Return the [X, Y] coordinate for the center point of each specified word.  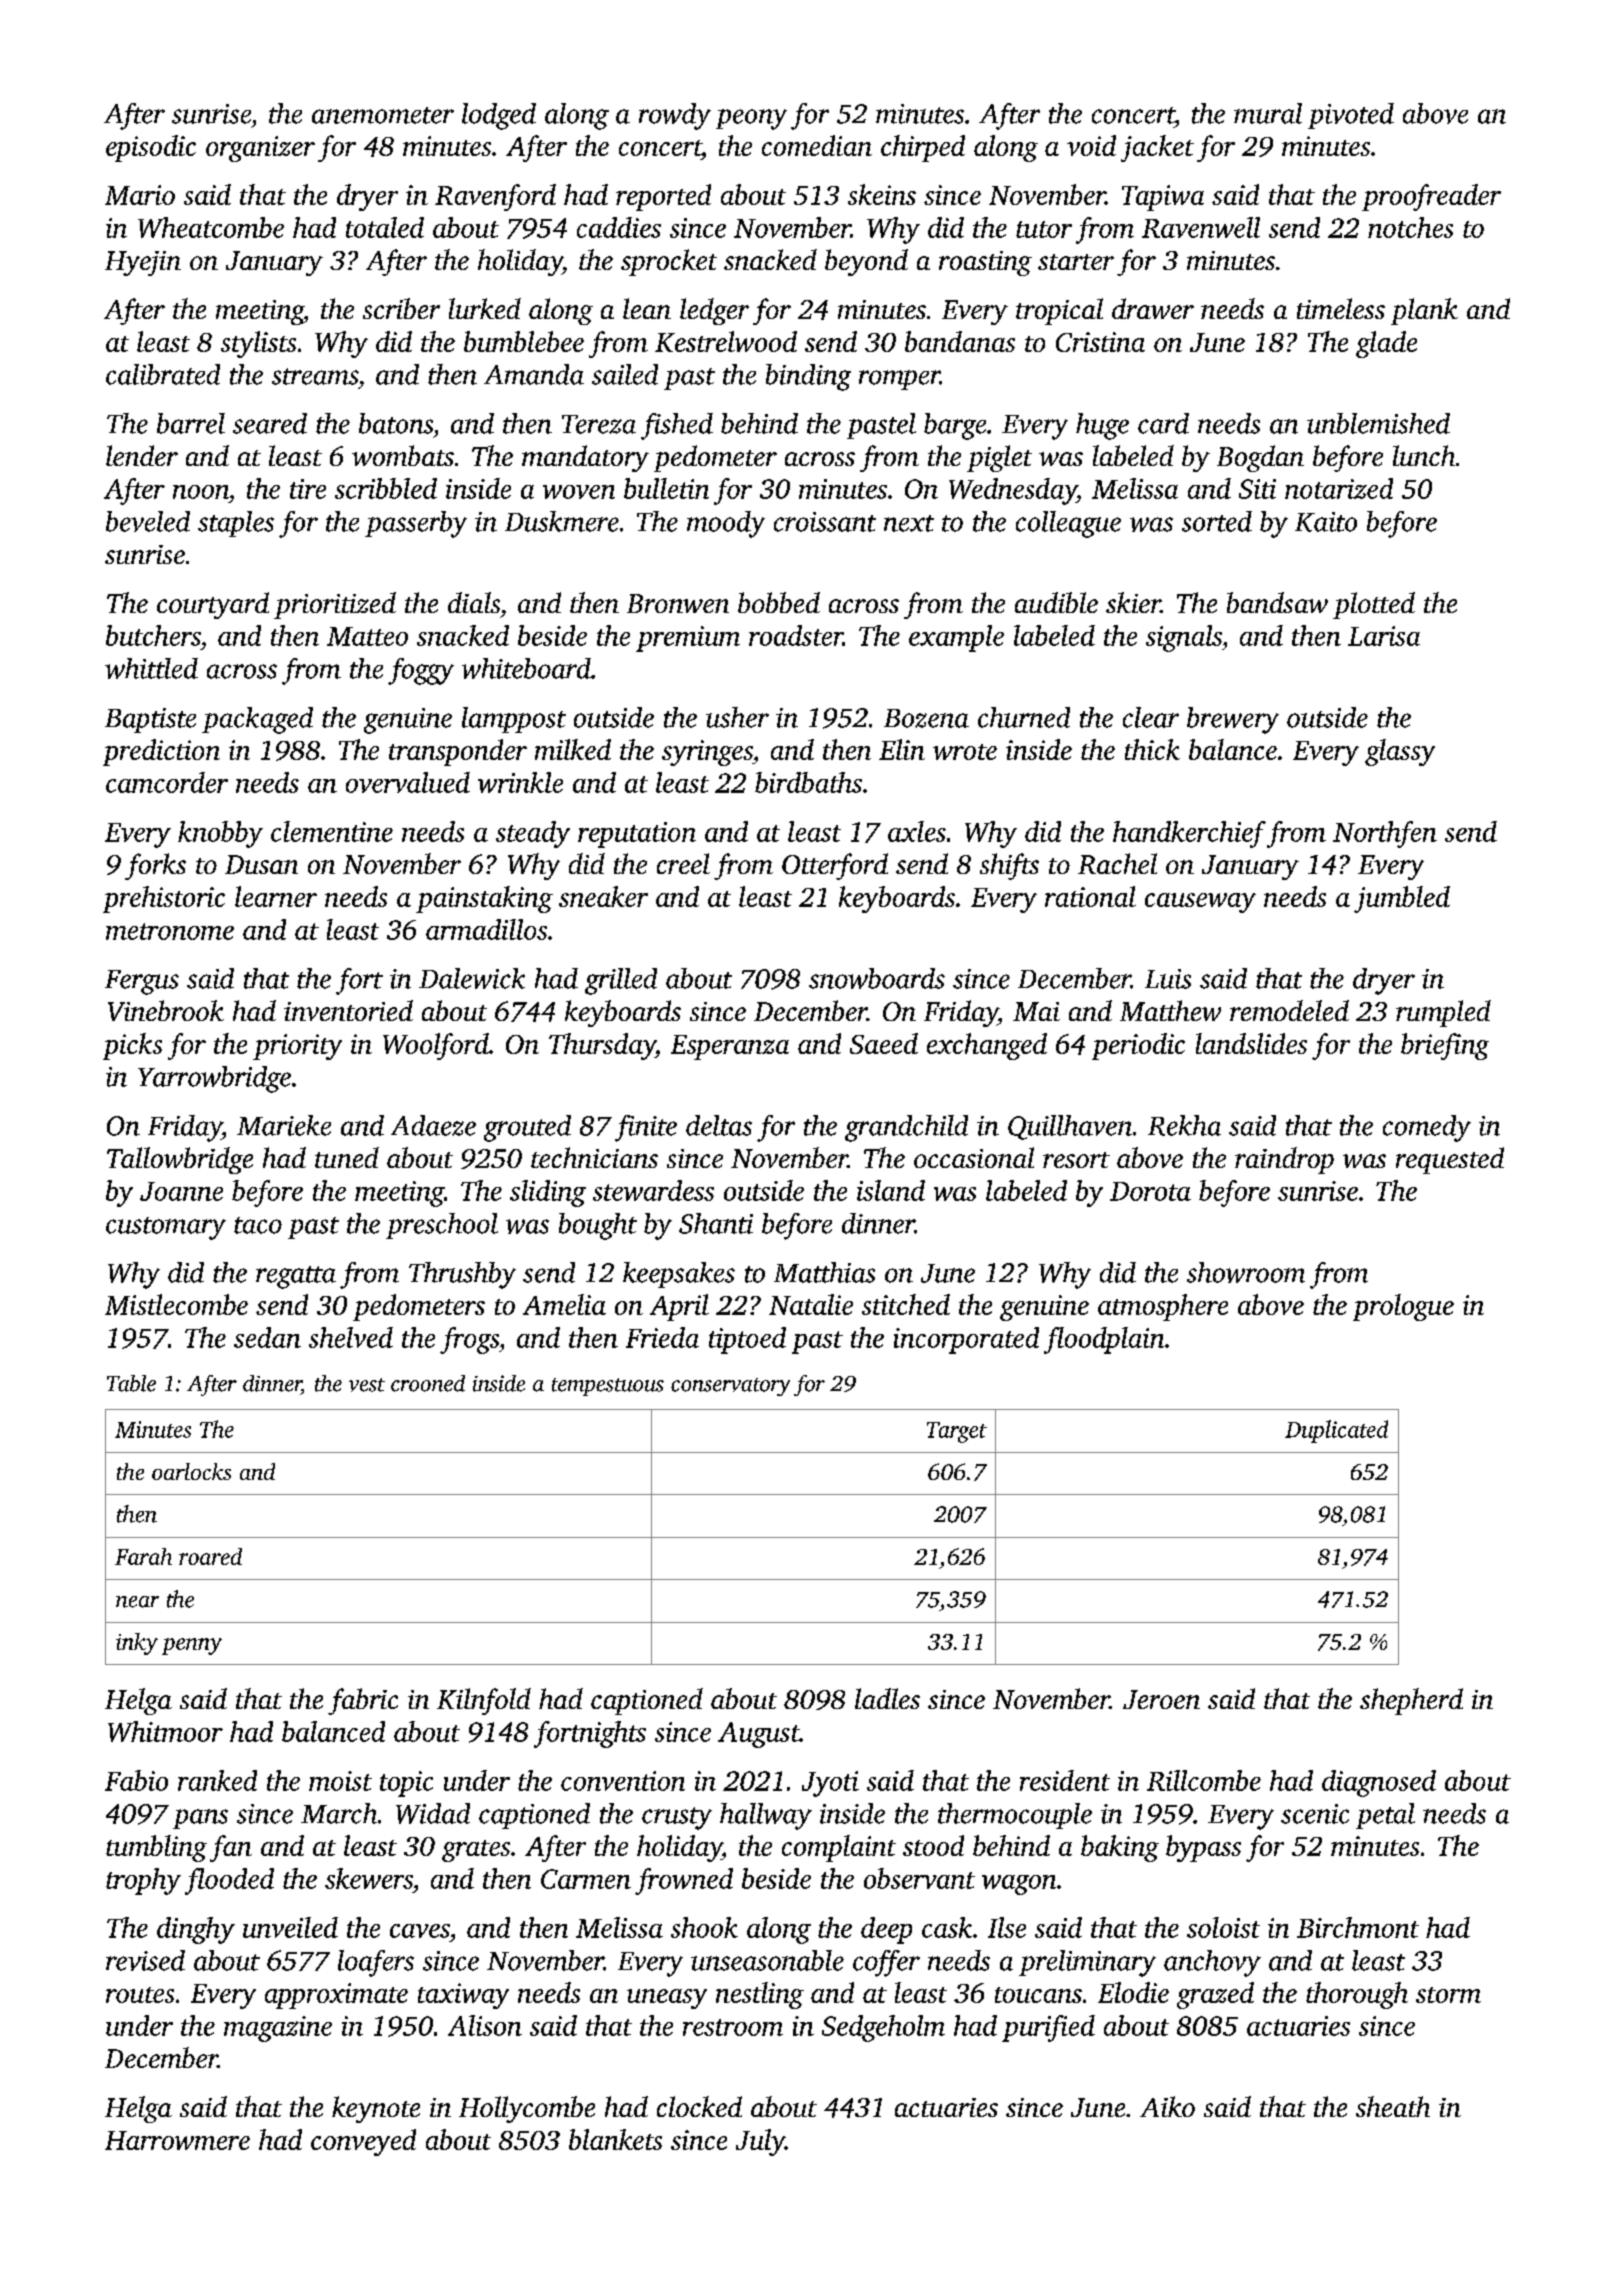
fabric [363, 1701]
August [759, 1735]
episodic [151, 148]
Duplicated [1336, 1431]
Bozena [926, 718]
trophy [143, 1881]
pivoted [1351, 116]
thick [1152, 749]
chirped [923, 148]
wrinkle [520, 782]
